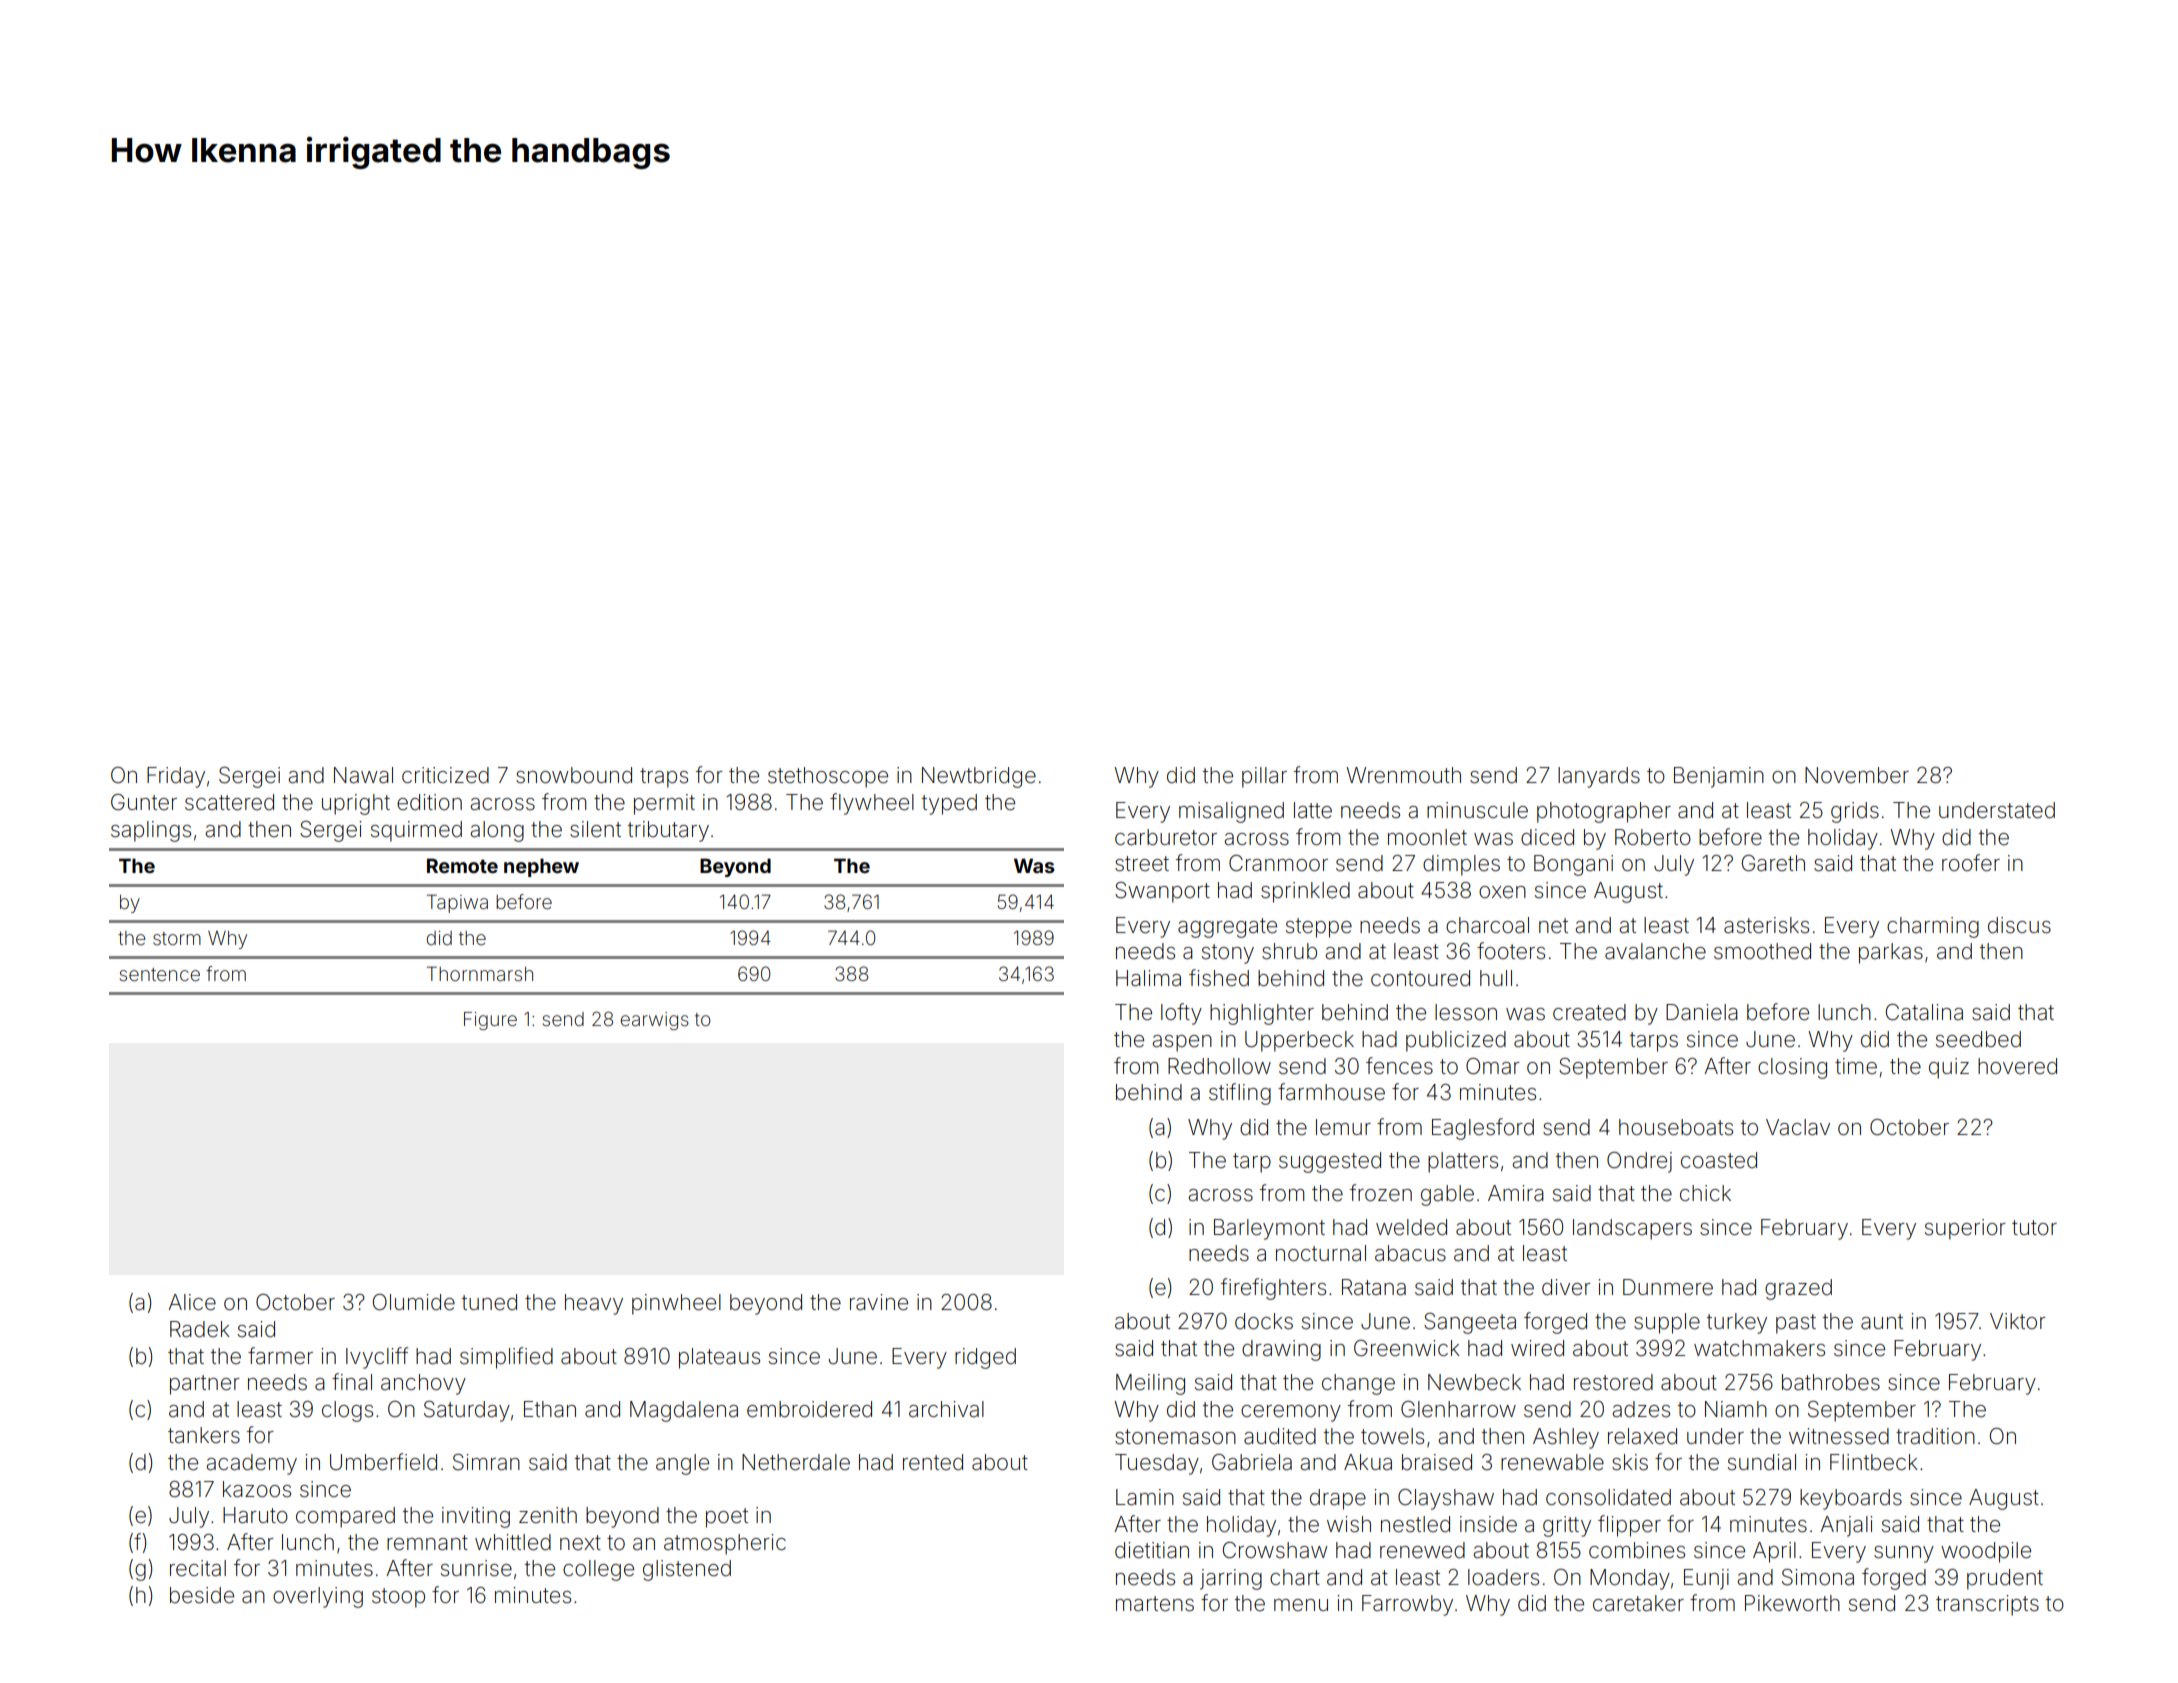 This screenshot has height=1683, width=2178. What do you see at coordinates (251, 1464) in the screenshot?
I see `academy` at bounding box center [251, 1464].
